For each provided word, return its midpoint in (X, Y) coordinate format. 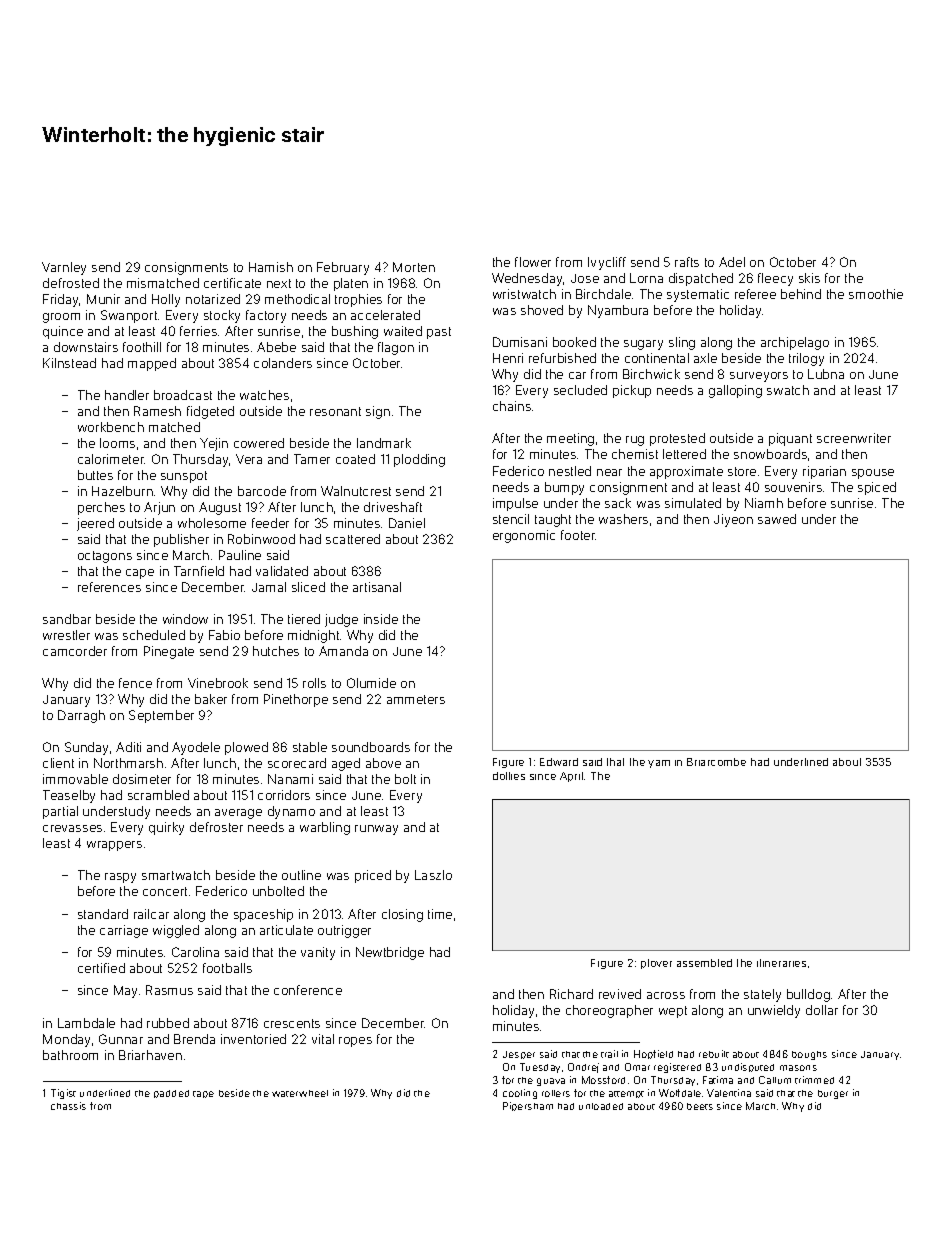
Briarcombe (716, 762)
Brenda (194, 1039)
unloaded (601, 1106)
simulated (693, 503)
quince (63, 332)
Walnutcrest (356, 491)
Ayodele (196, 748)
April (571, 777)
